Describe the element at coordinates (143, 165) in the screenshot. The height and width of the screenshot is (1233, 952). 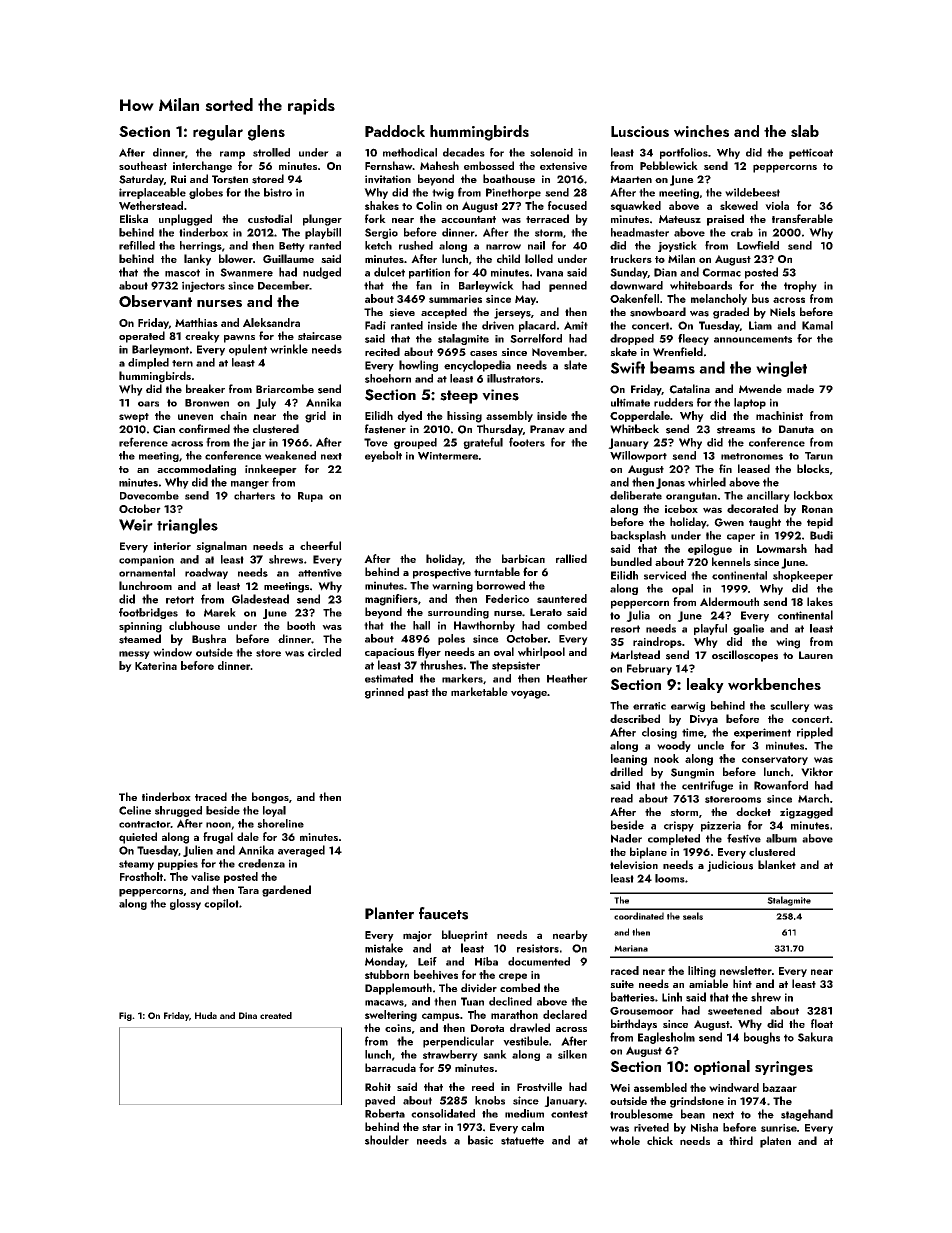
I see `southeast` at that location.
